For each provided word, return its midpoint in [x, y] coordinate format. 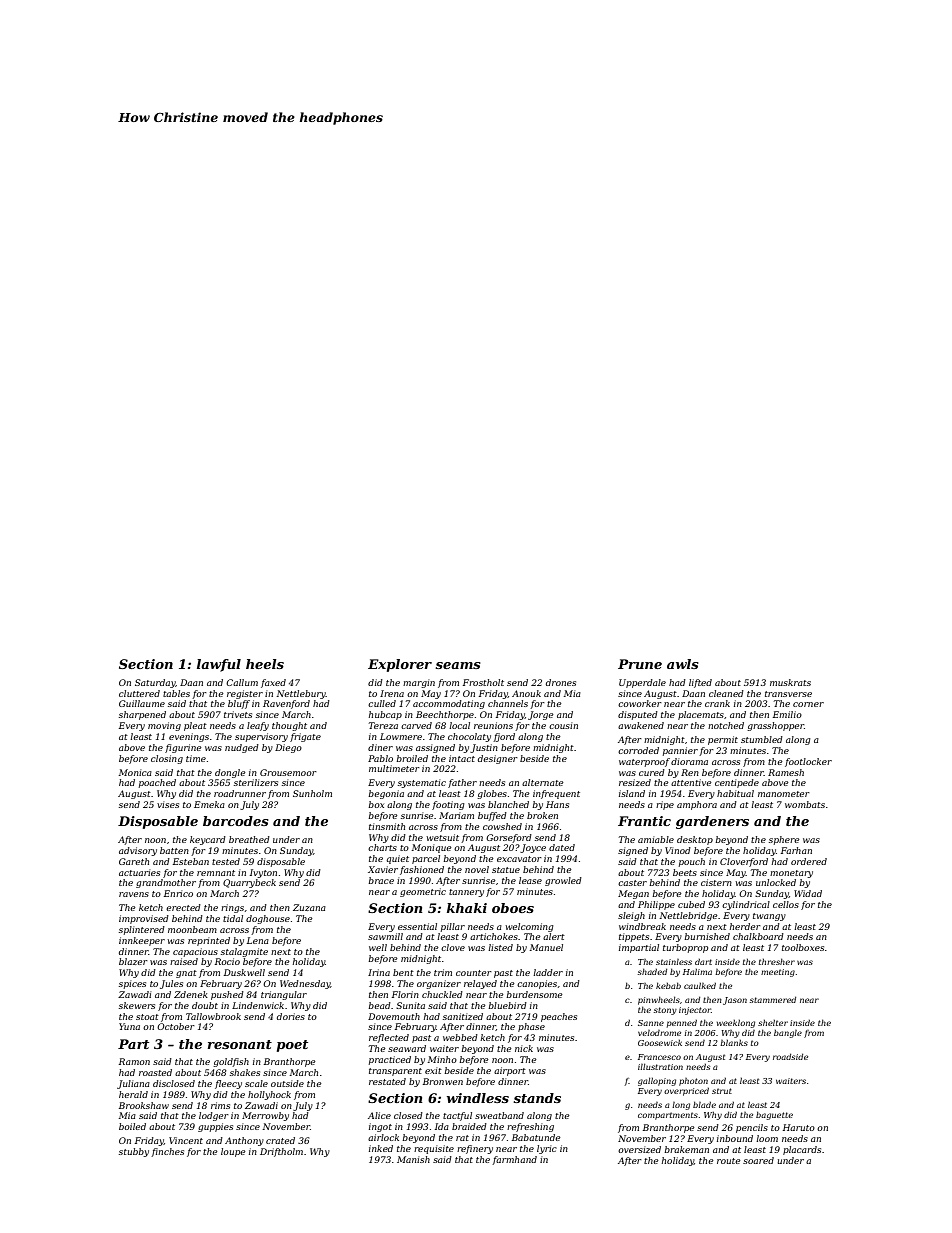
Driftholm [281, 1152]
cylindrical [746, 905]
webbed [460, 1037]
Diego [288, 748]
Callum [242, 682]
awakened [641, 725]
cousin [563, 725]
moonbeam [192, 929]
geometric [423, 892]
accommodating [449, 704]
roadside [790, 1056]
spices [132, 984]
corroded [638, 750]
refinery [475, 1149]
